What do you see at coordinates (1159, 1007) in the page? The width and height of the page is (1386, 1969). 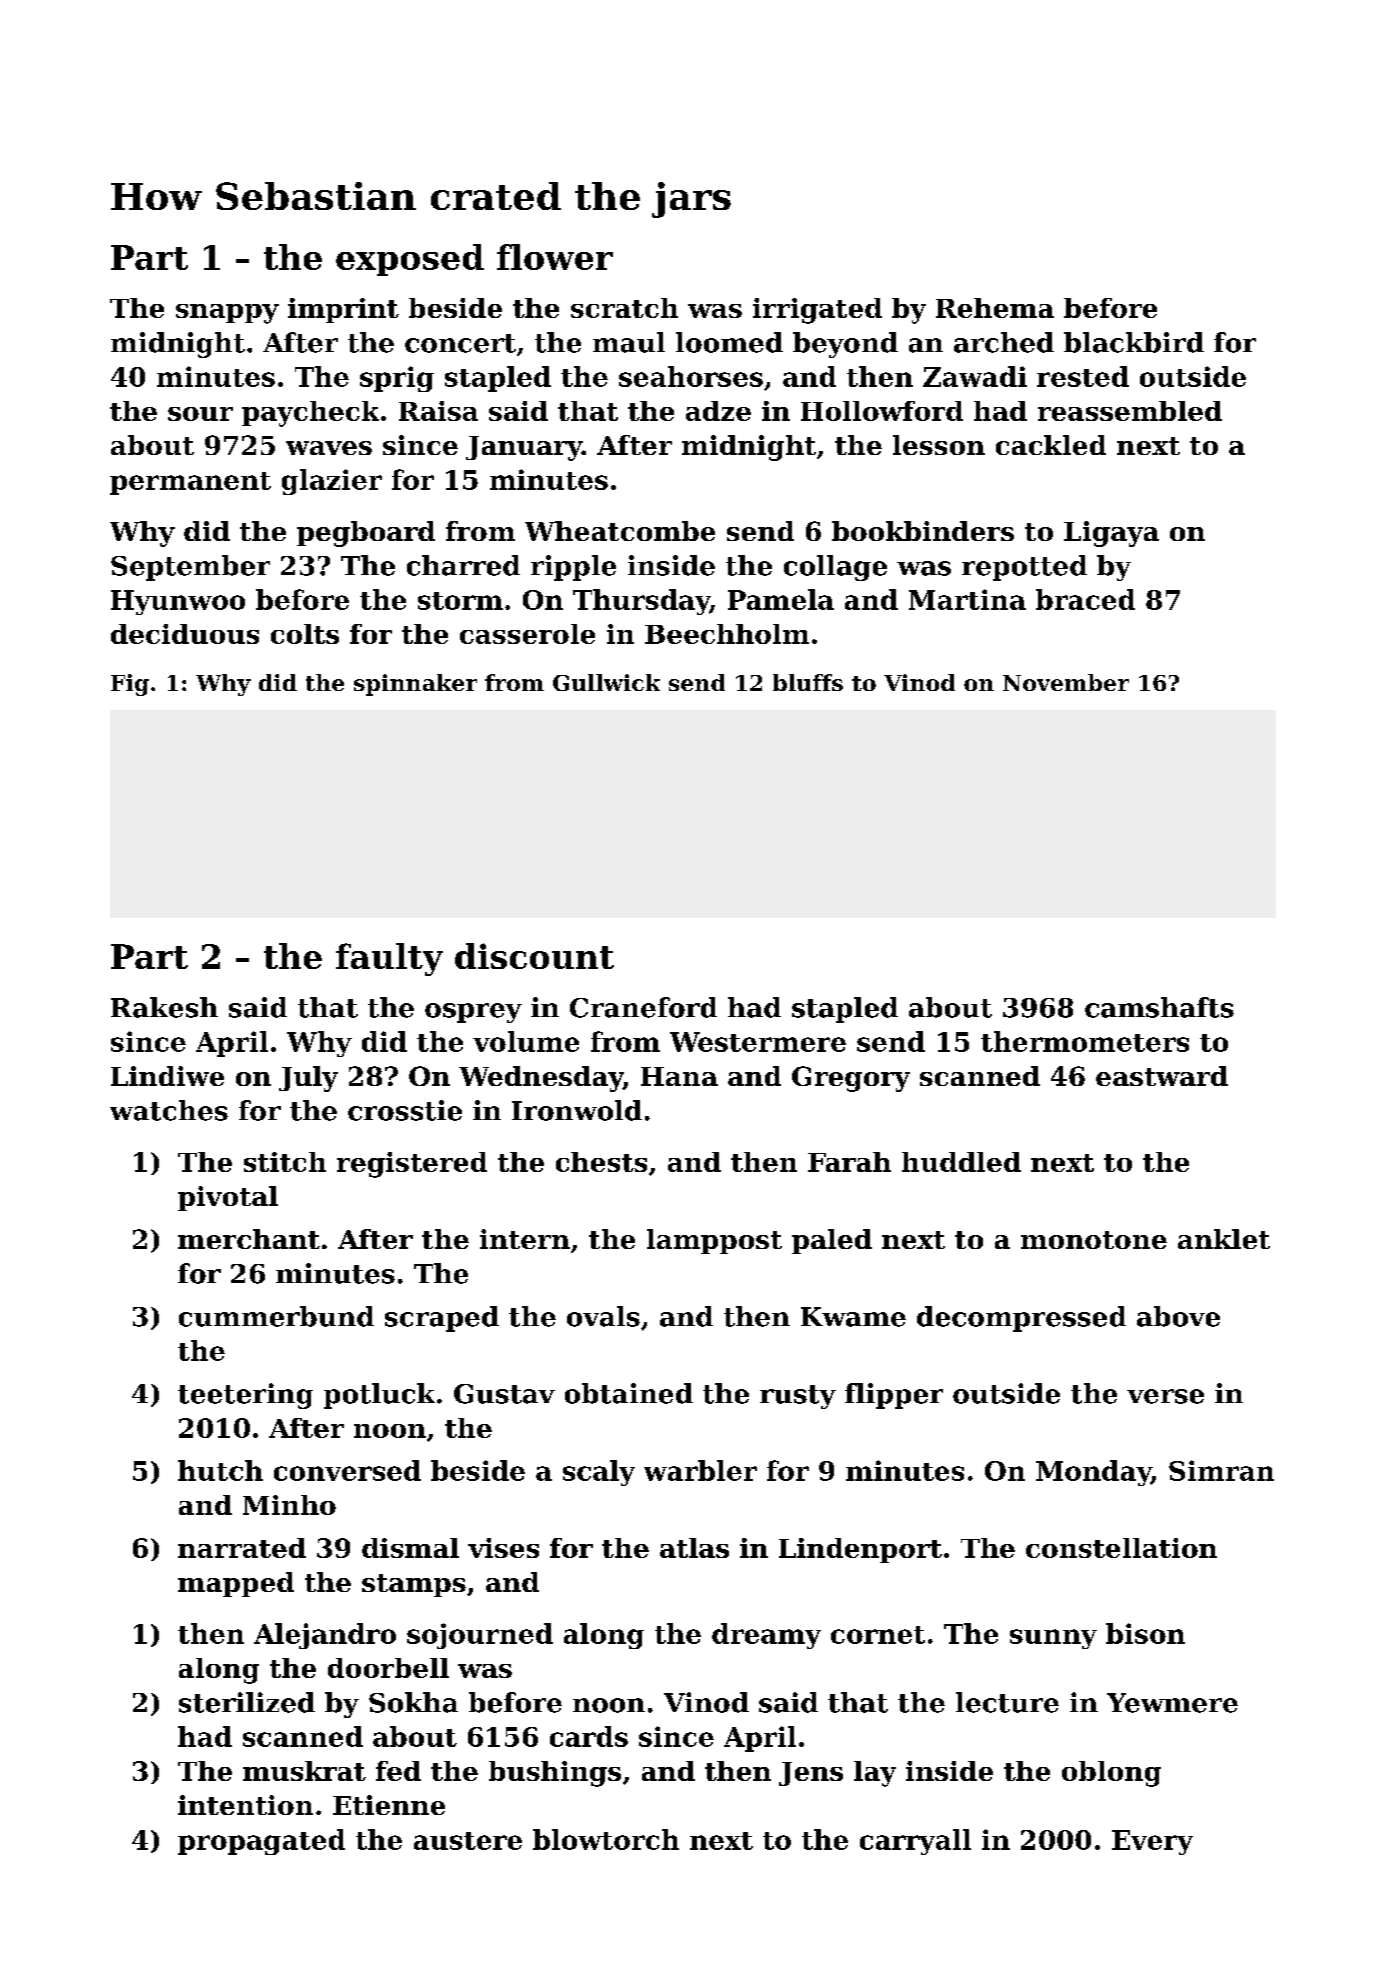 I see `camshafts` at bounding box center [1159, 1007].
